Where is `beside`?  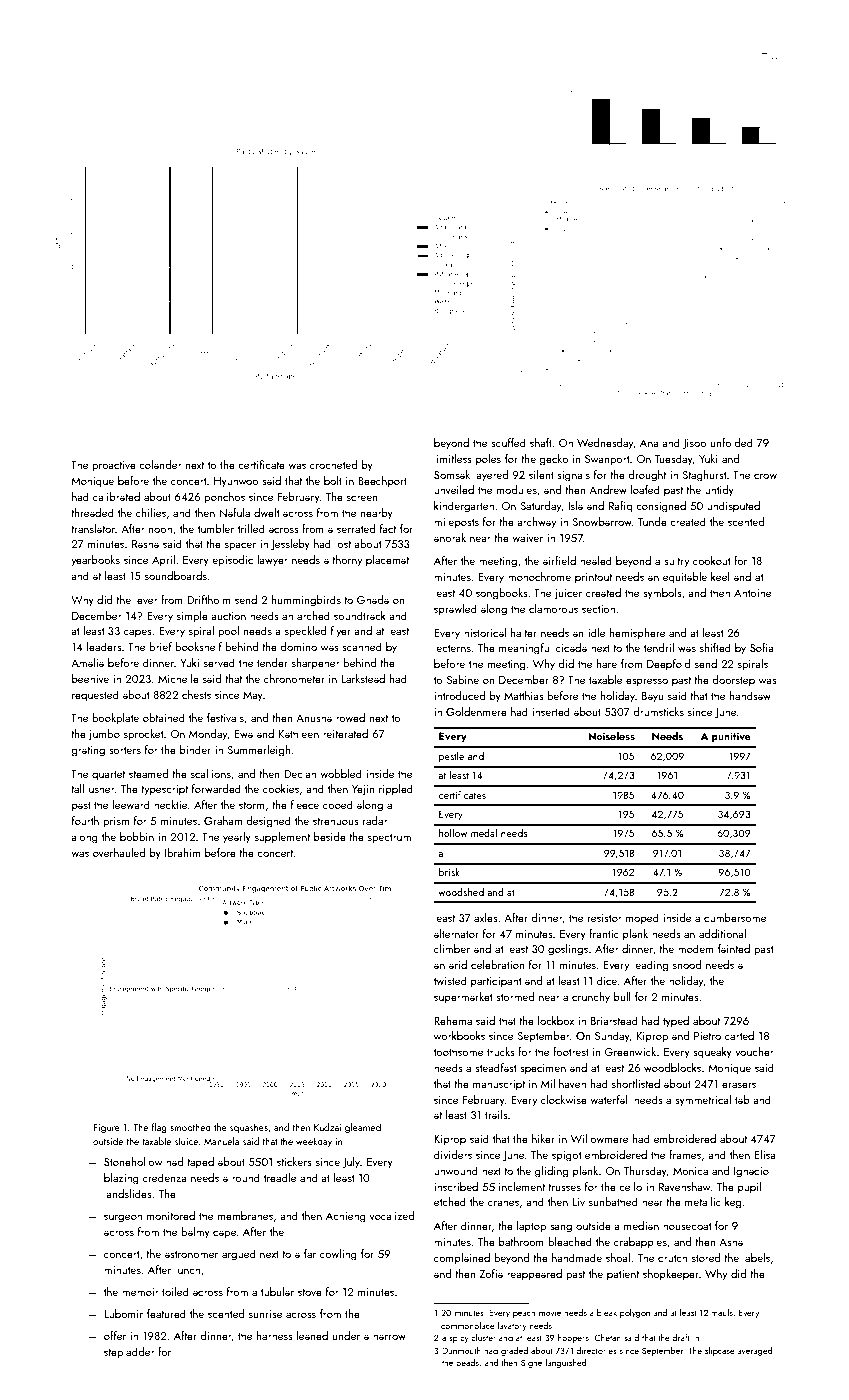
beside is located at coordinates (330, 836).
